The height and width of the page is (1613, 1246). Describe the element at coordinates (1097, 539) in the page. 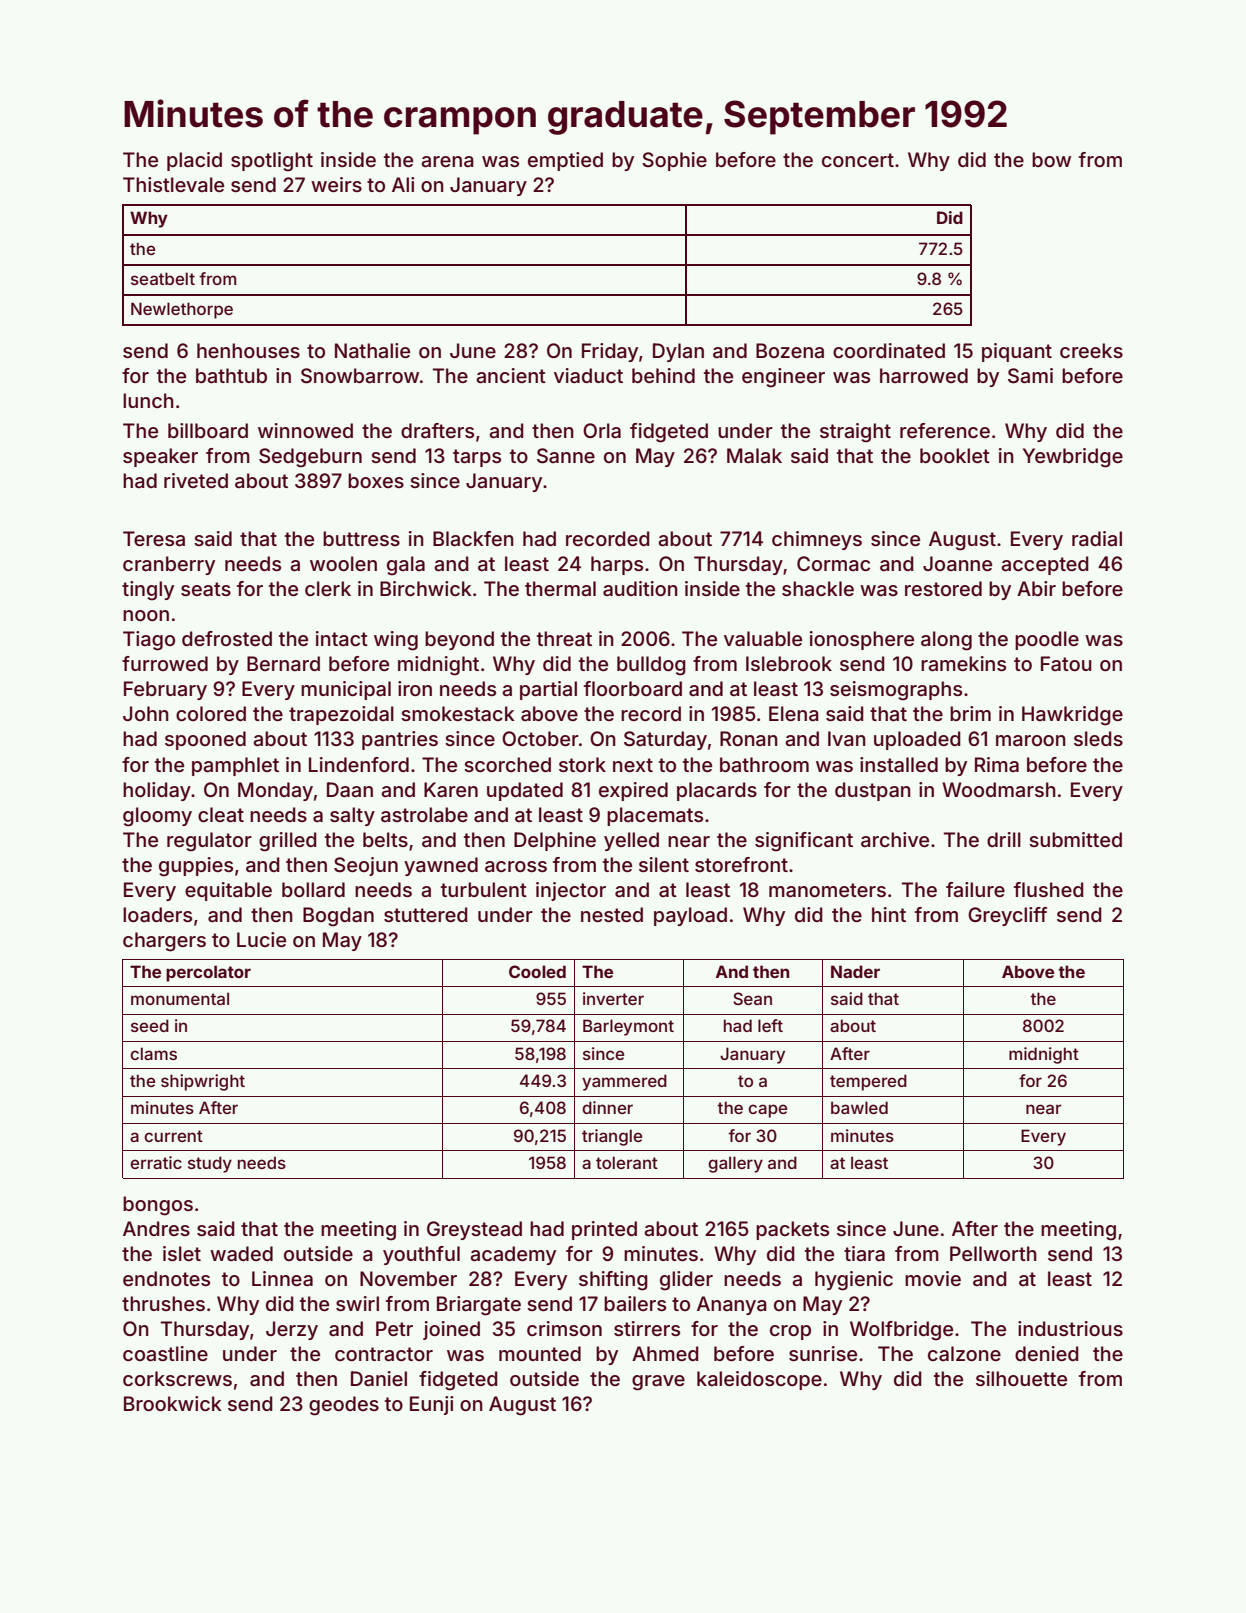

I see `radial` at that location.
